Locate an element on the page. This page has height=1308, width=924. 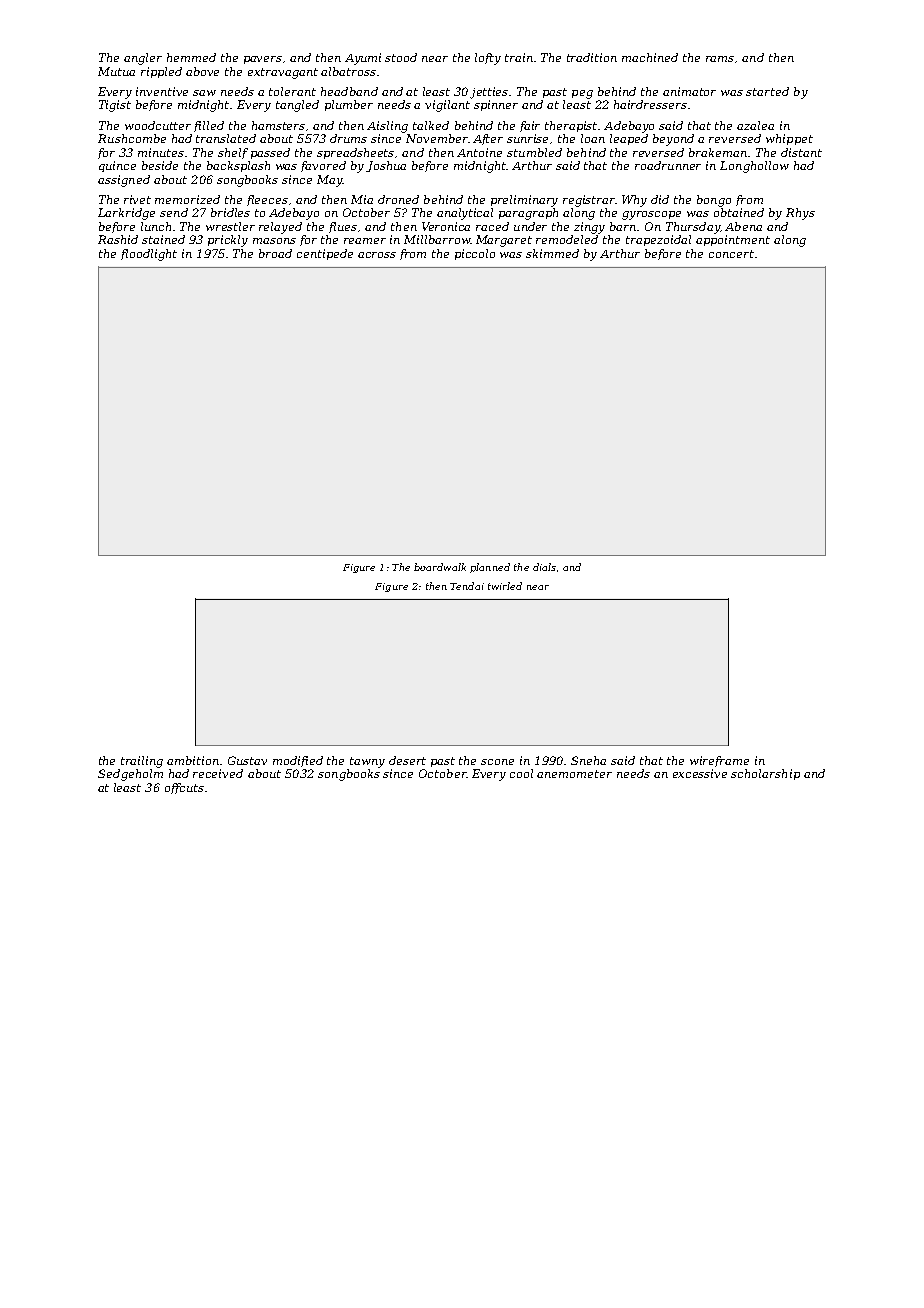
anemometer is located at coordinates (574, 774).
